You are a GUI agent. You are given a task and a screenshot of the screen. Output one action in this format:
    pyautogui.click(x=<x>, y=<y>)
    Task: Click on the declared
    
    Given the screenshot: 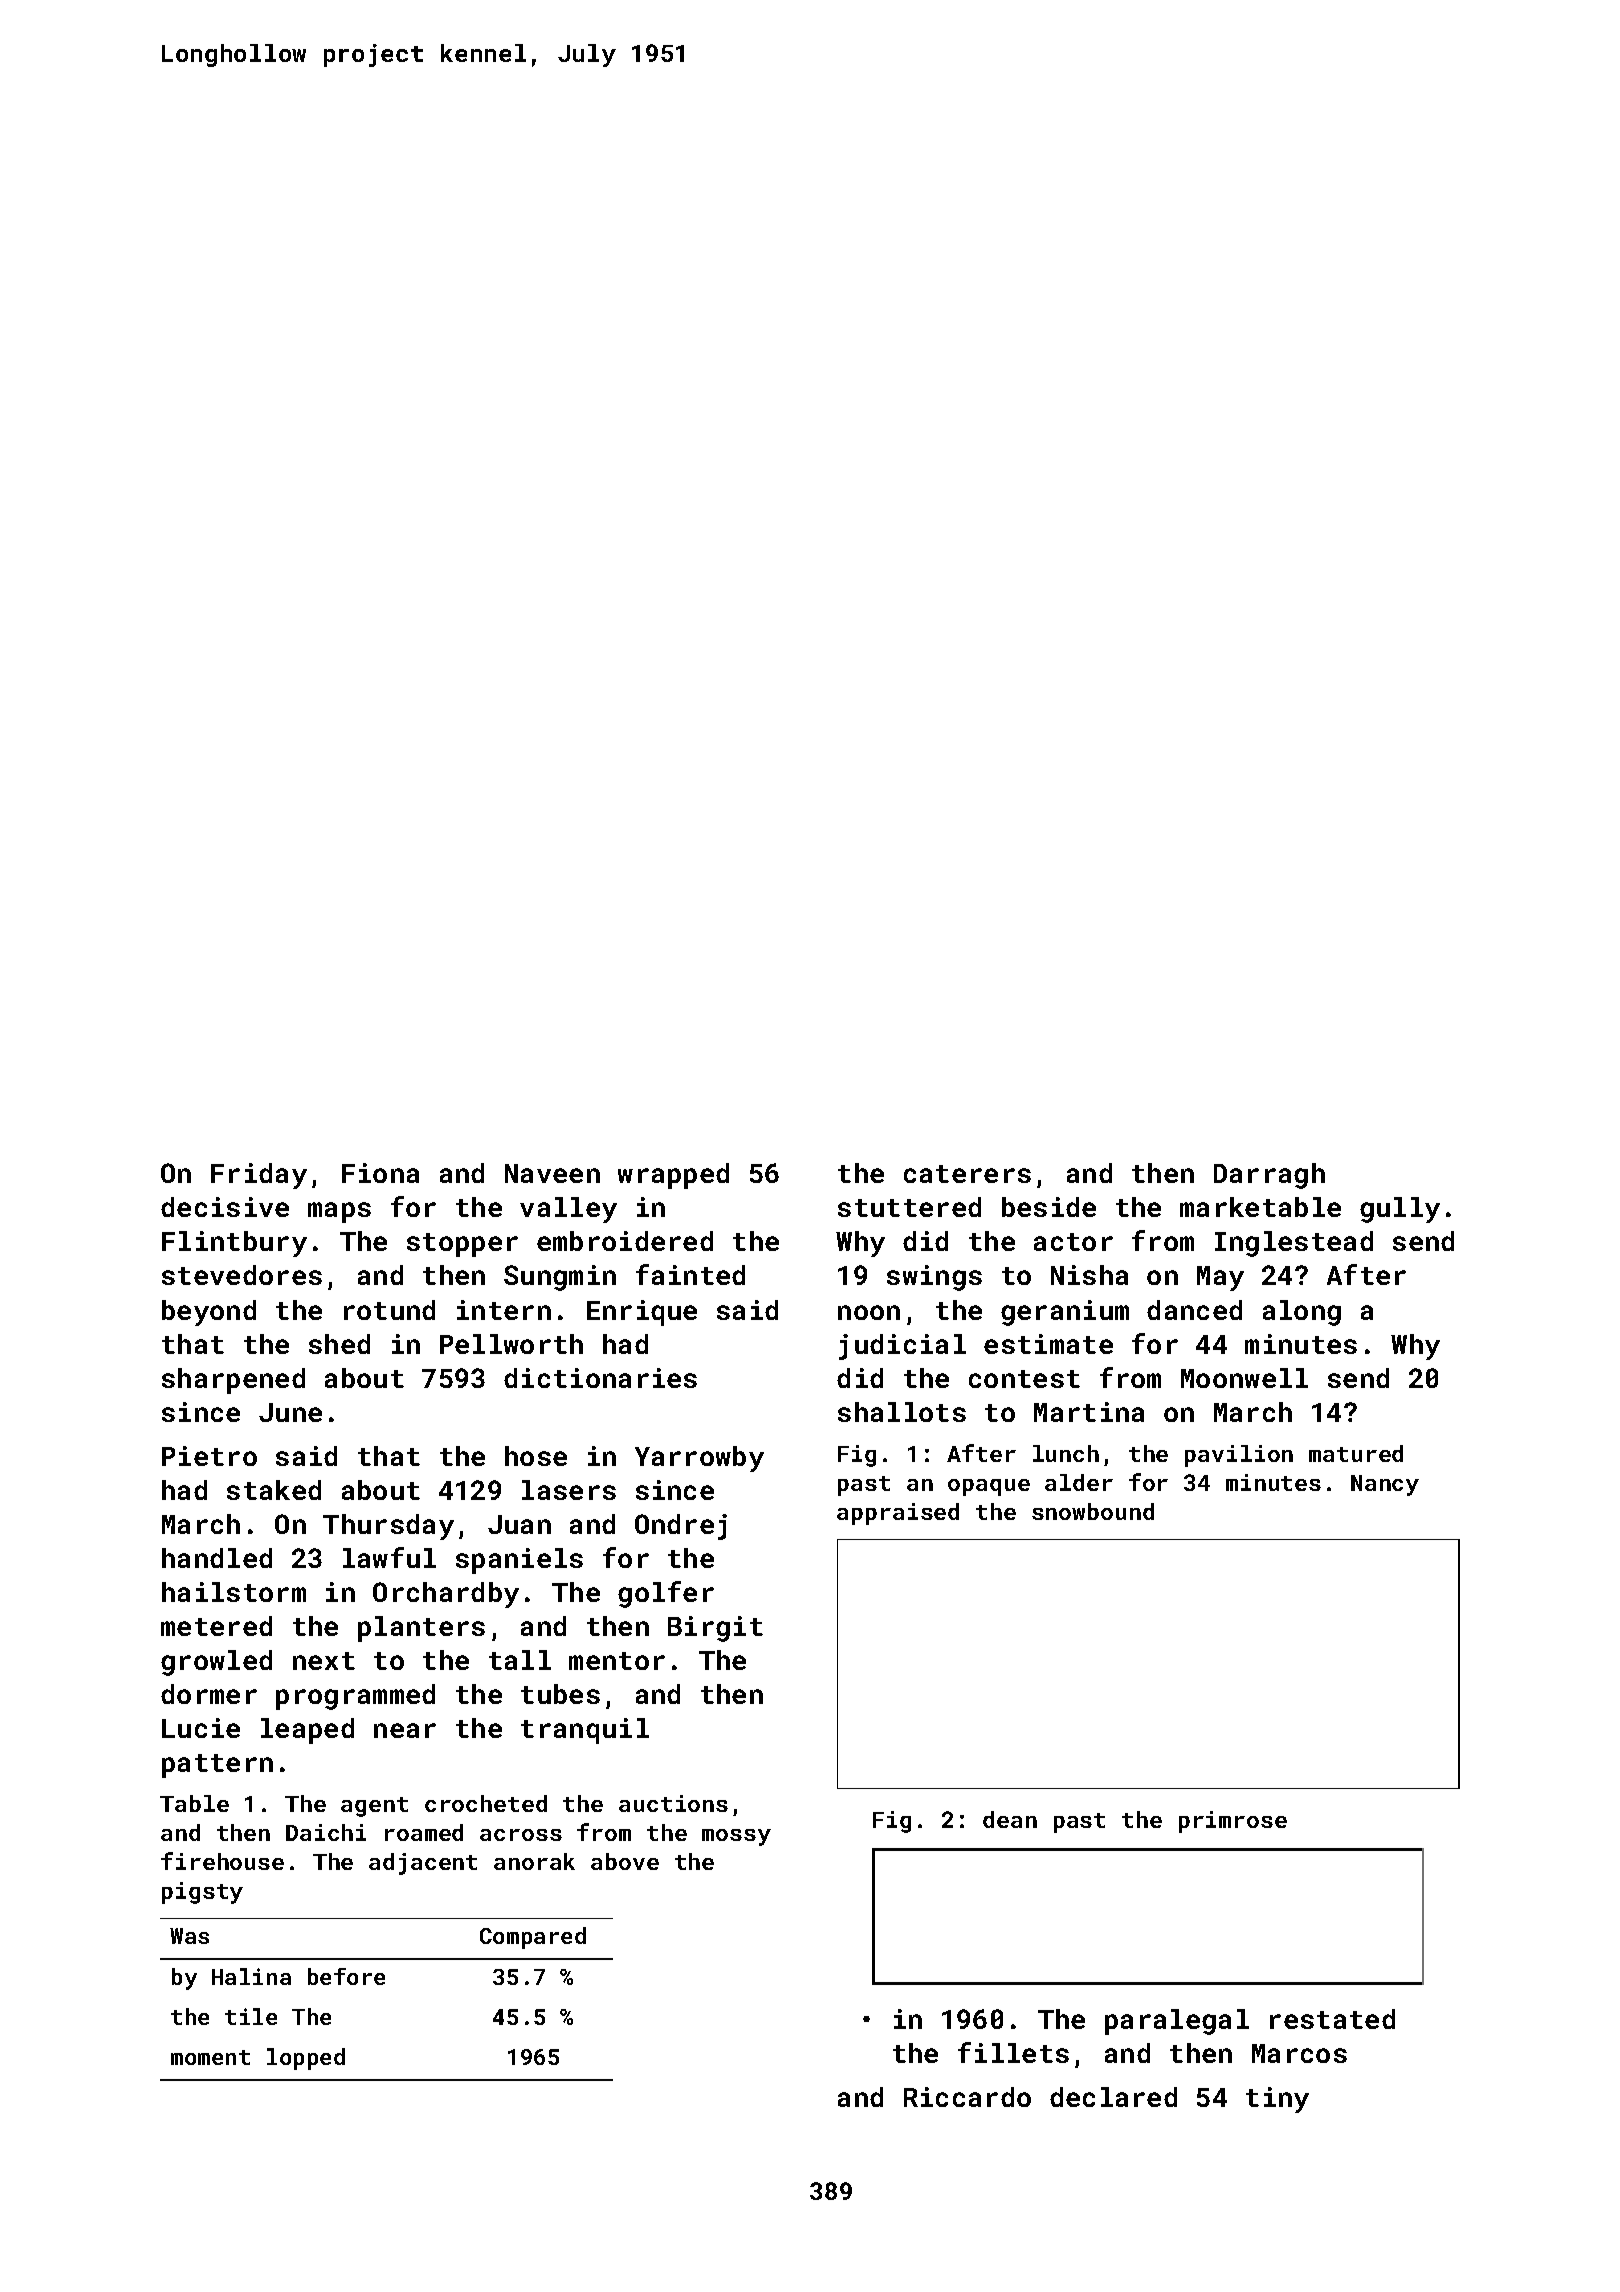 What is the action you would take?
    pyautogui.click(x=1113, y=2097)
